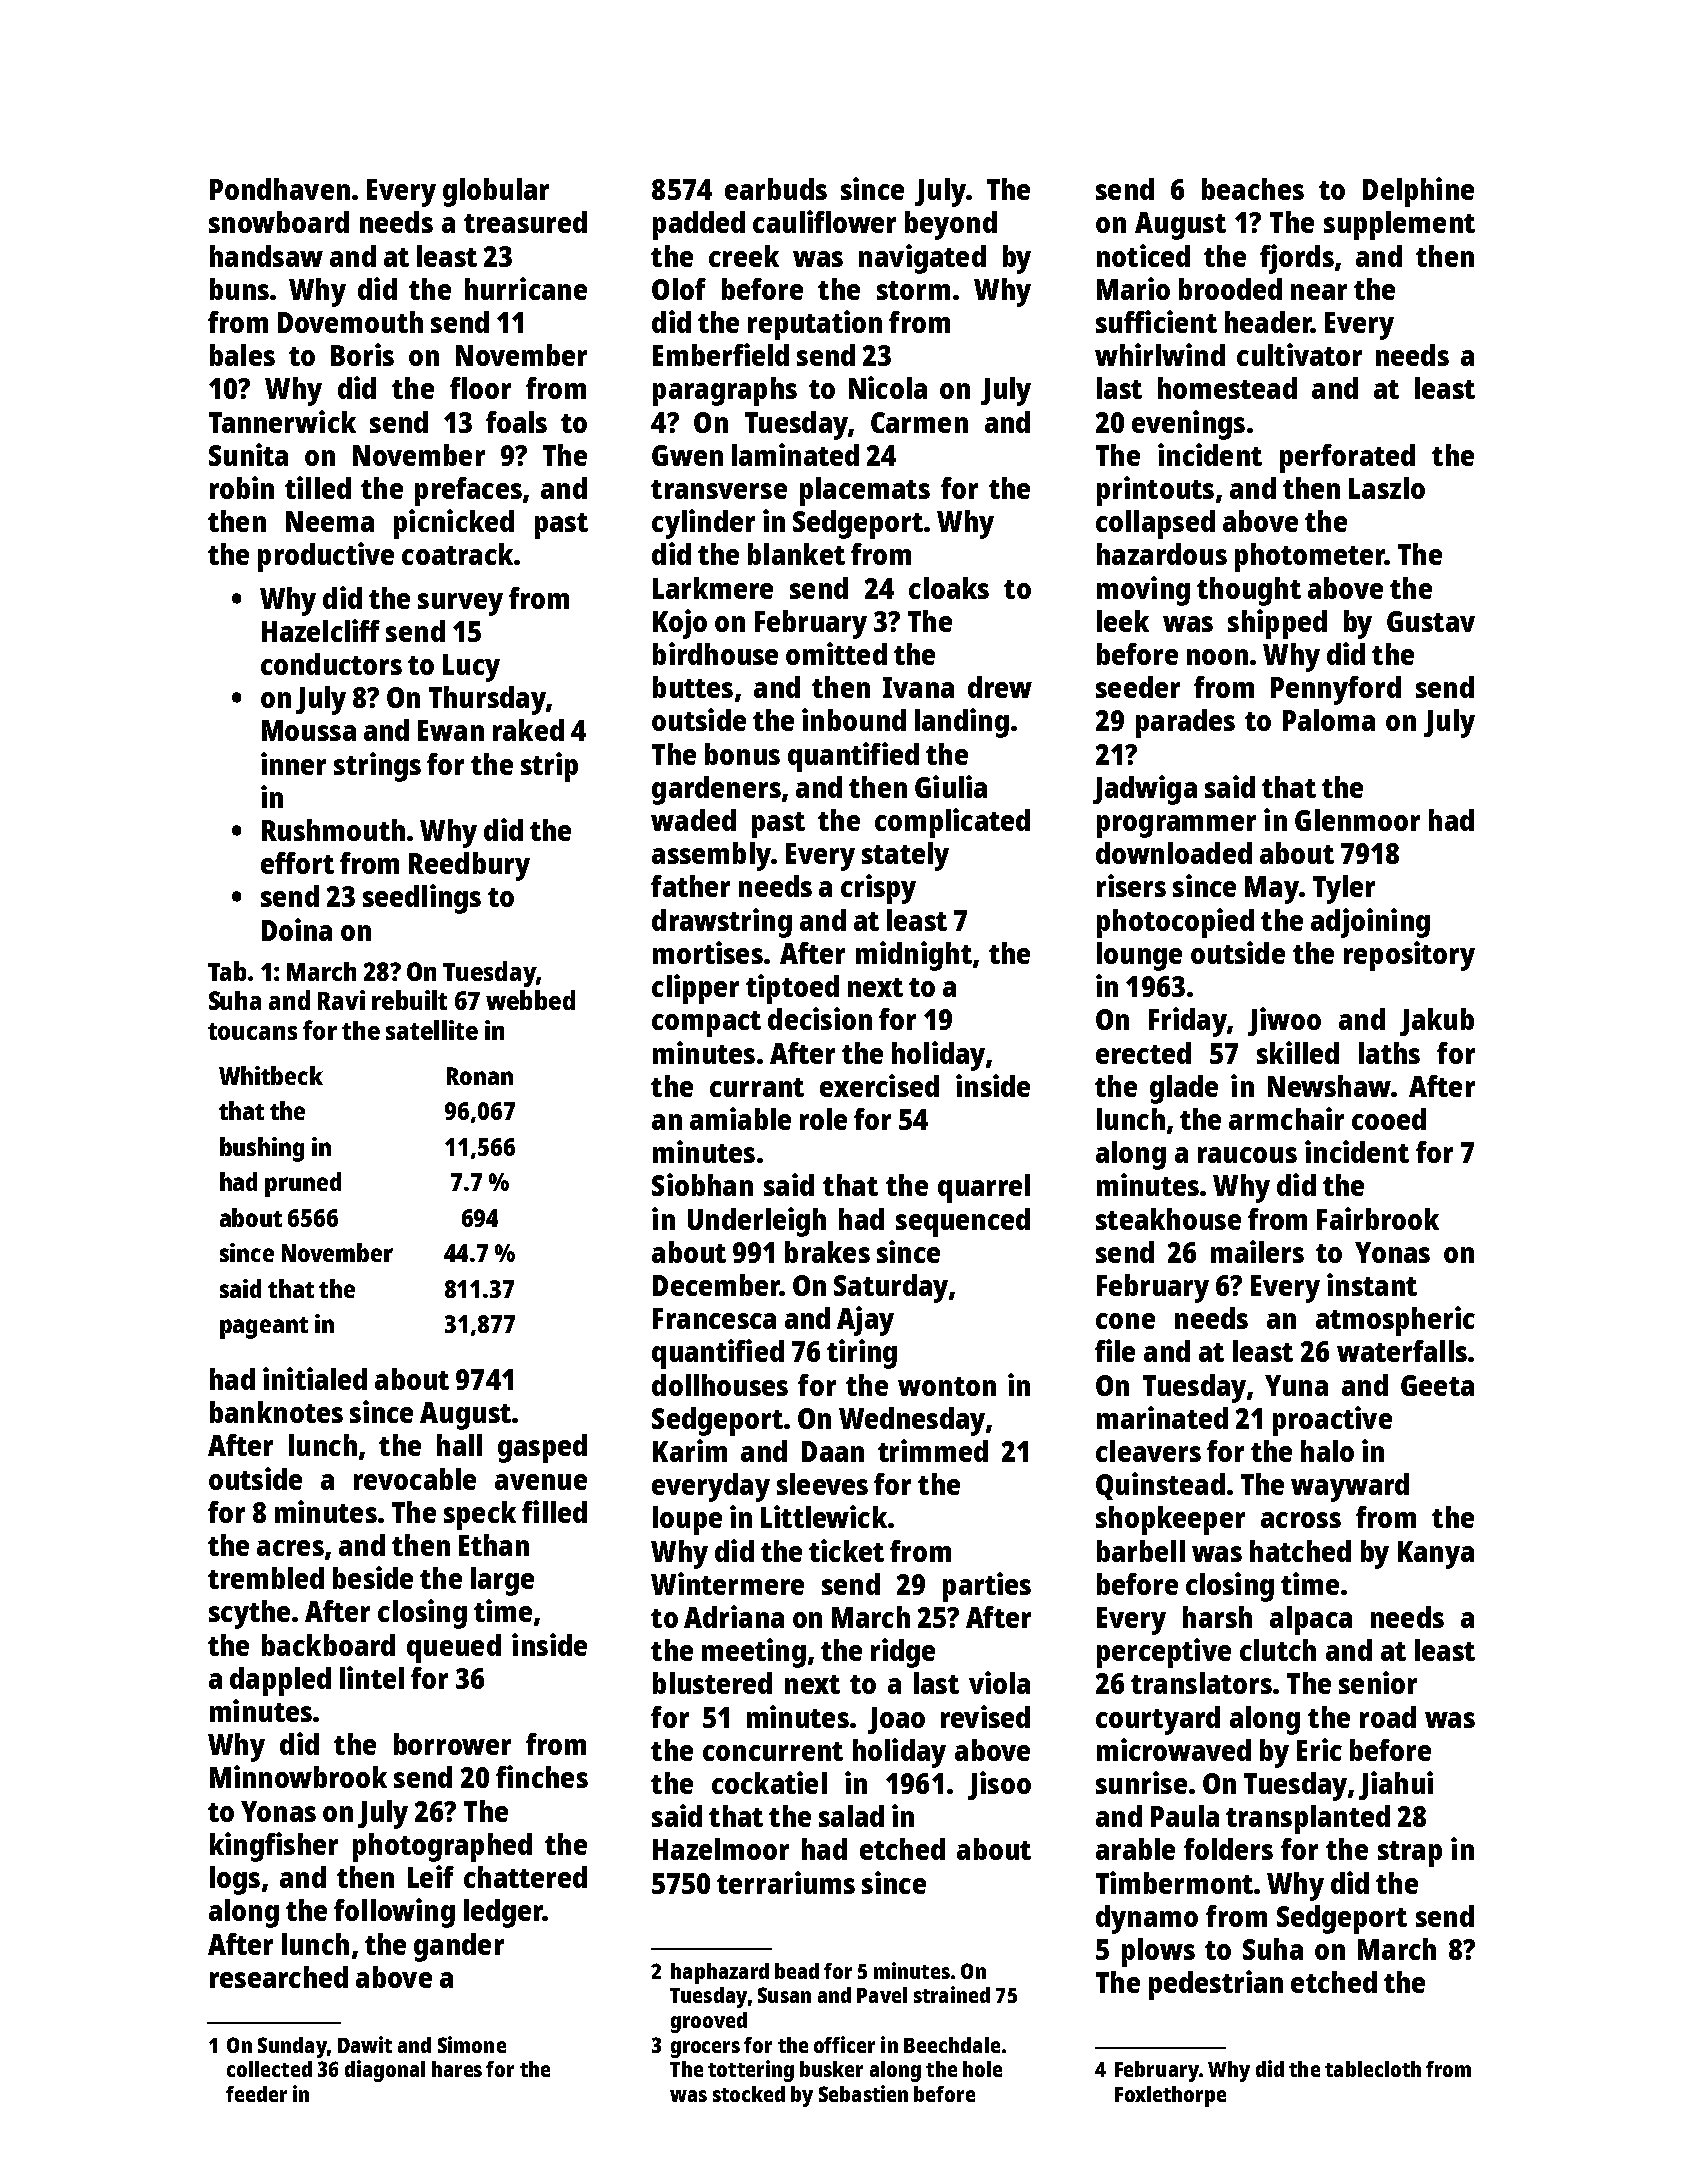  Describe the element at coordinates (815, 325) in the screenshot. I see `reputation` at that location.
